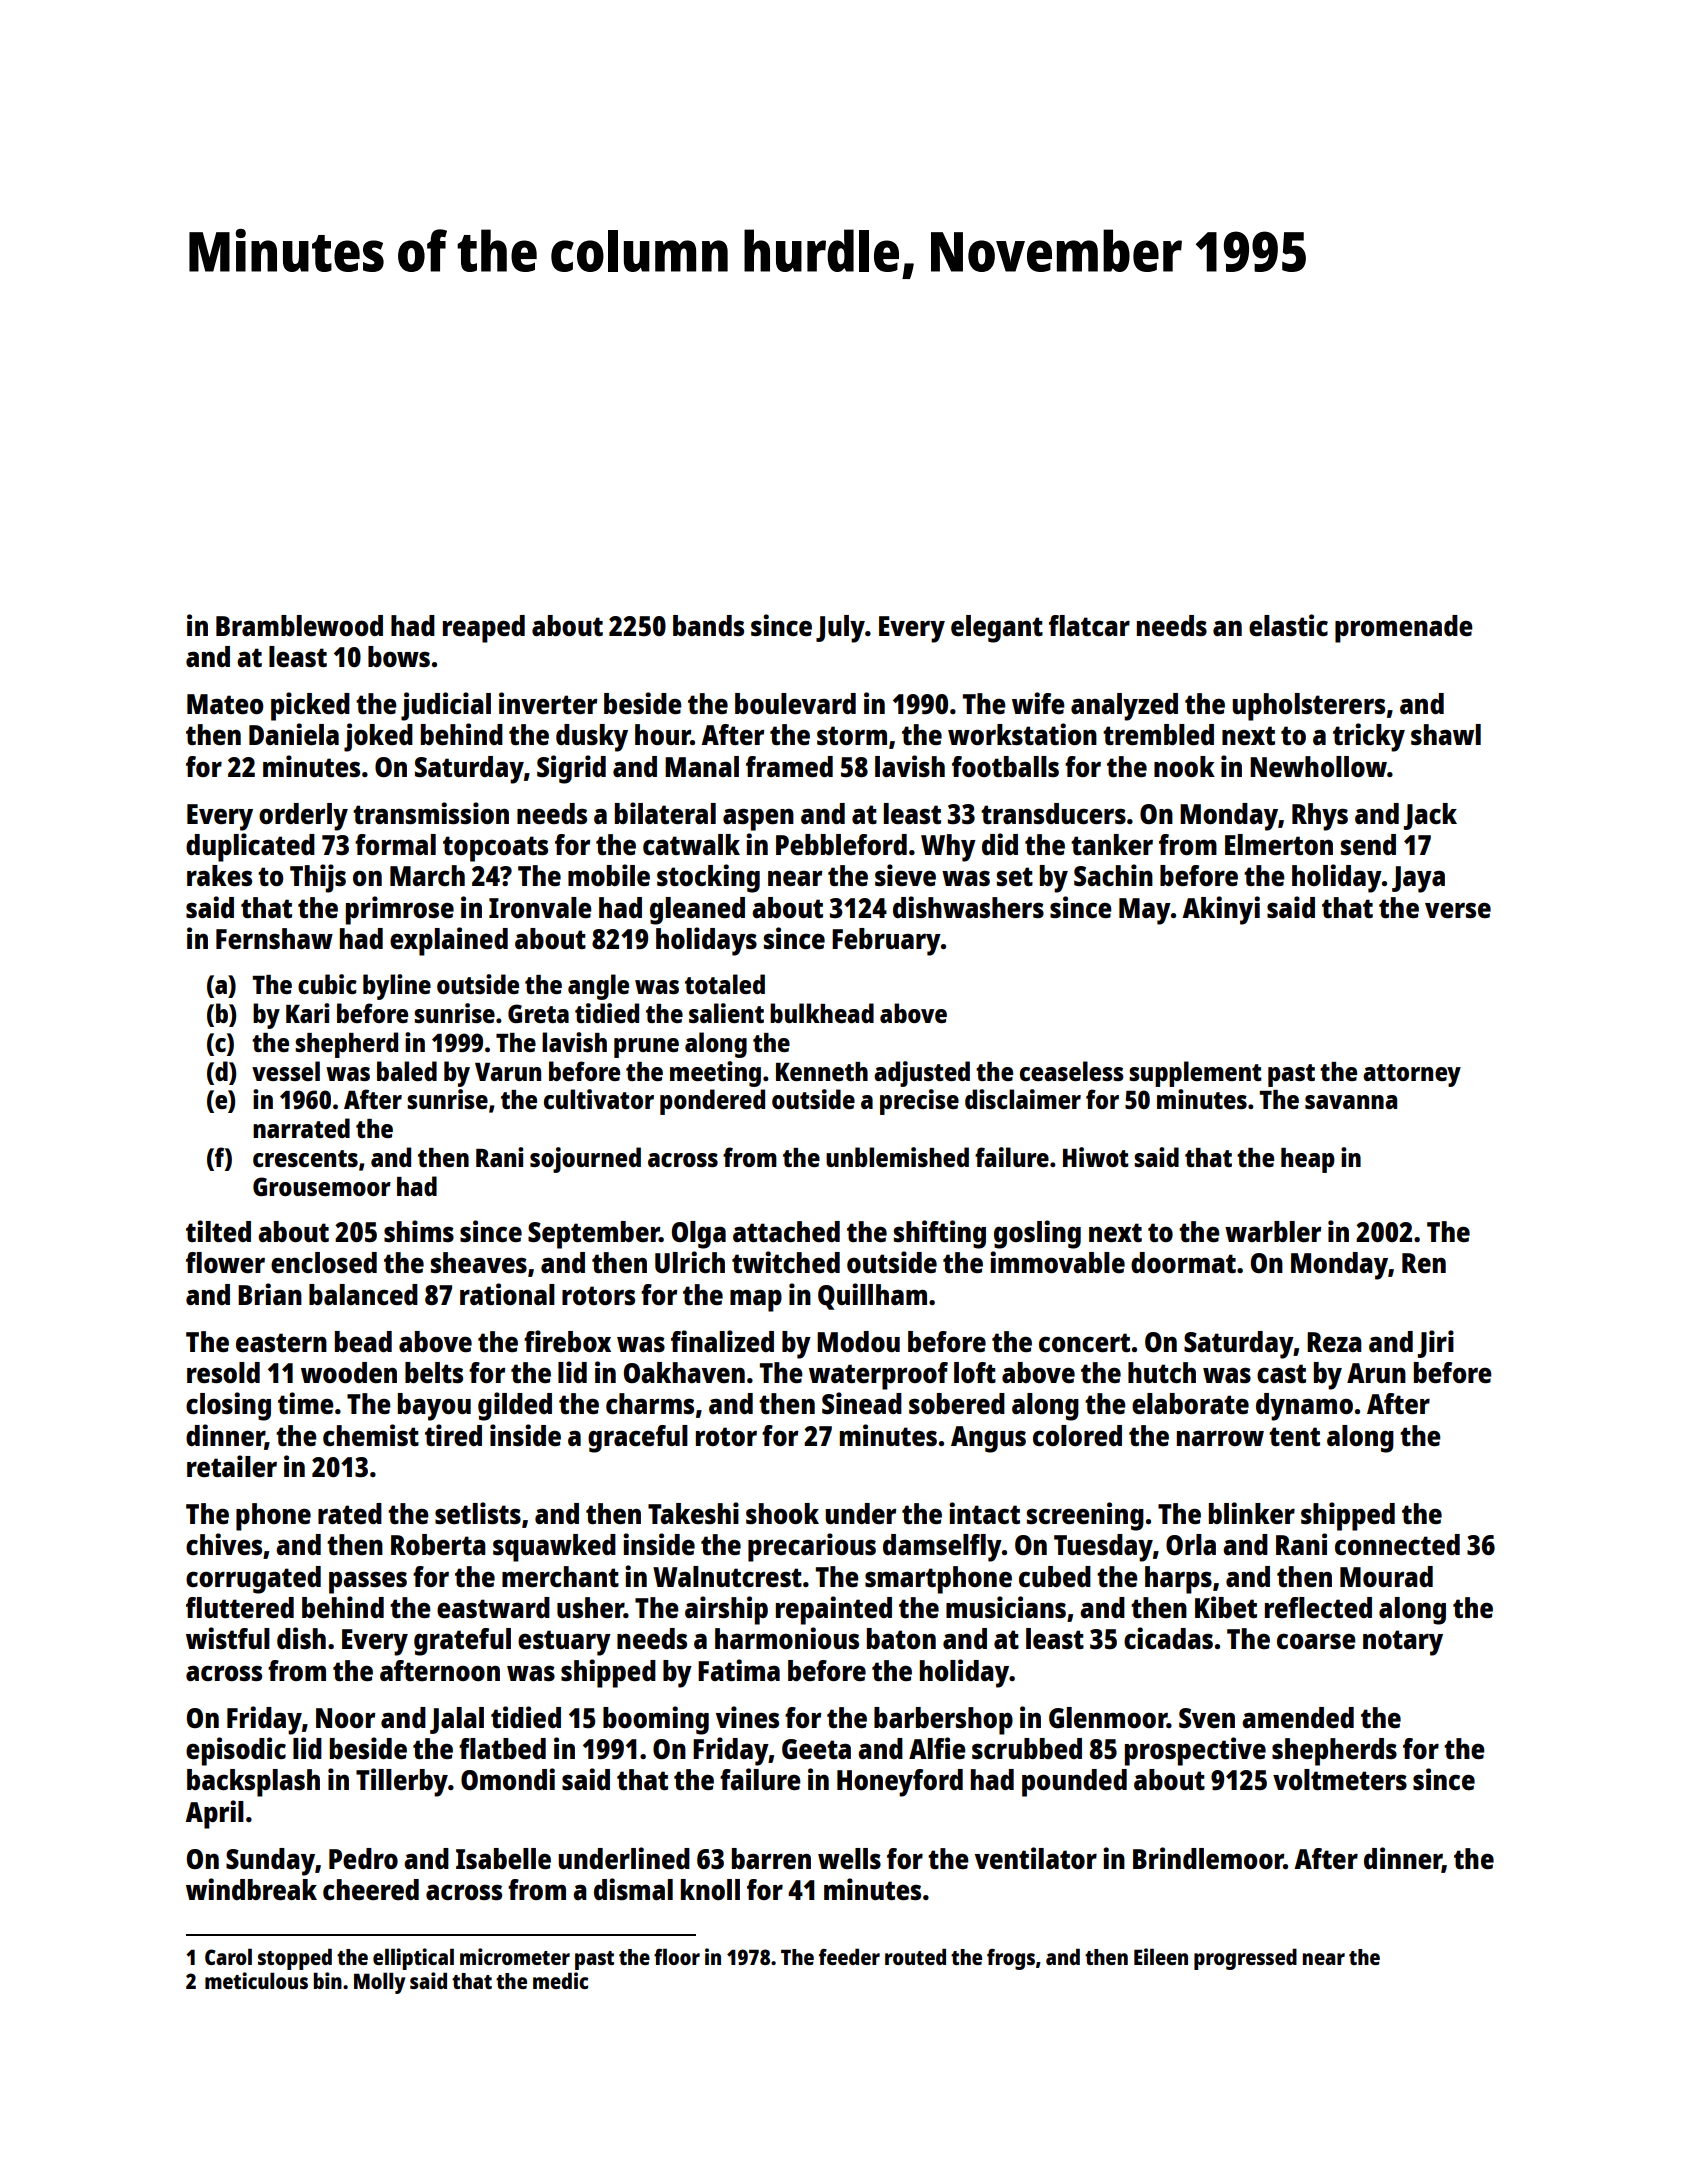  Describe the element at coordinates (878, 1376) in the screenshot. I see `waterproof` at that location.
